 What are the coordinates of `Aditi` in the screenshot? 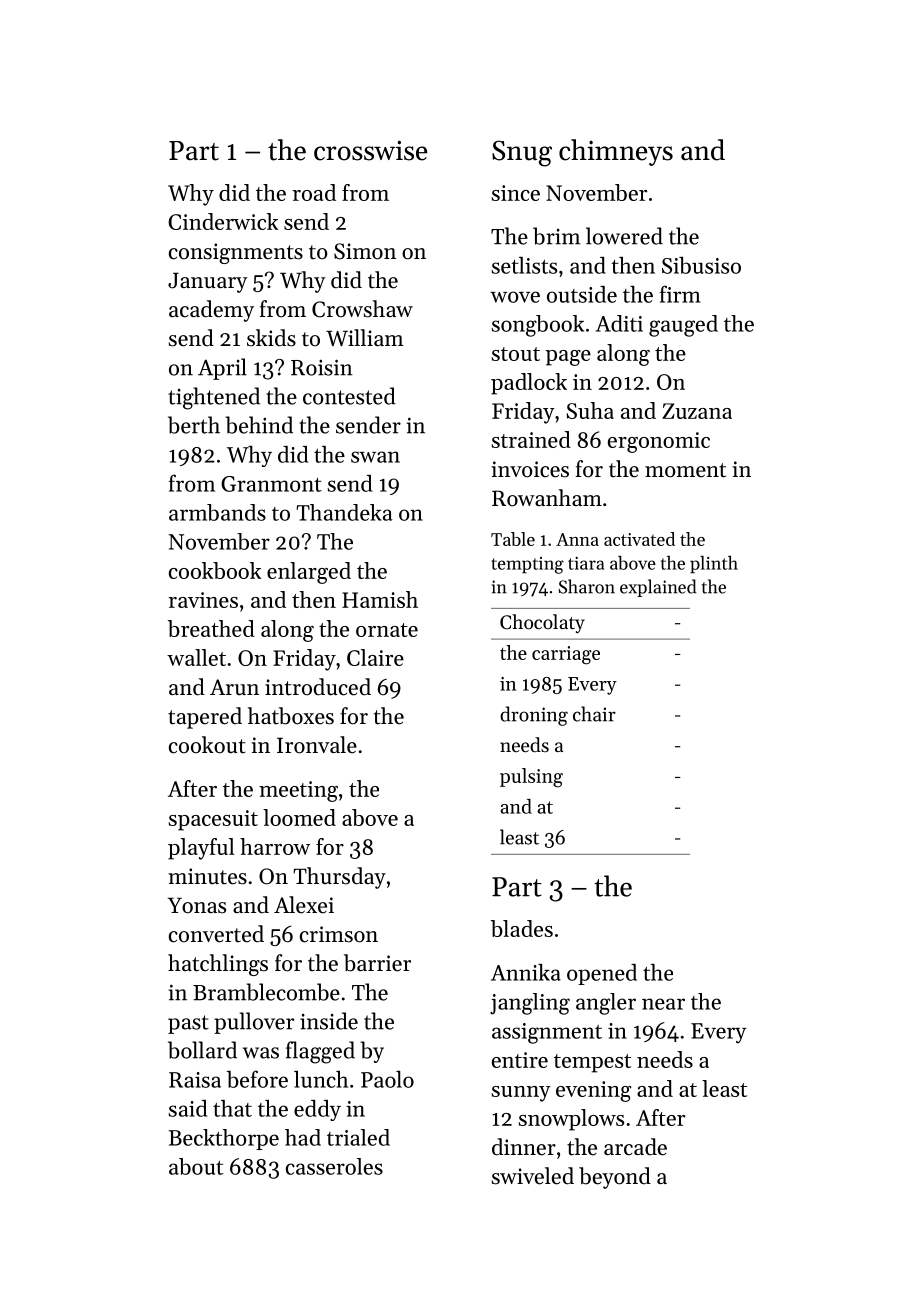 It's located at (619, 323).
